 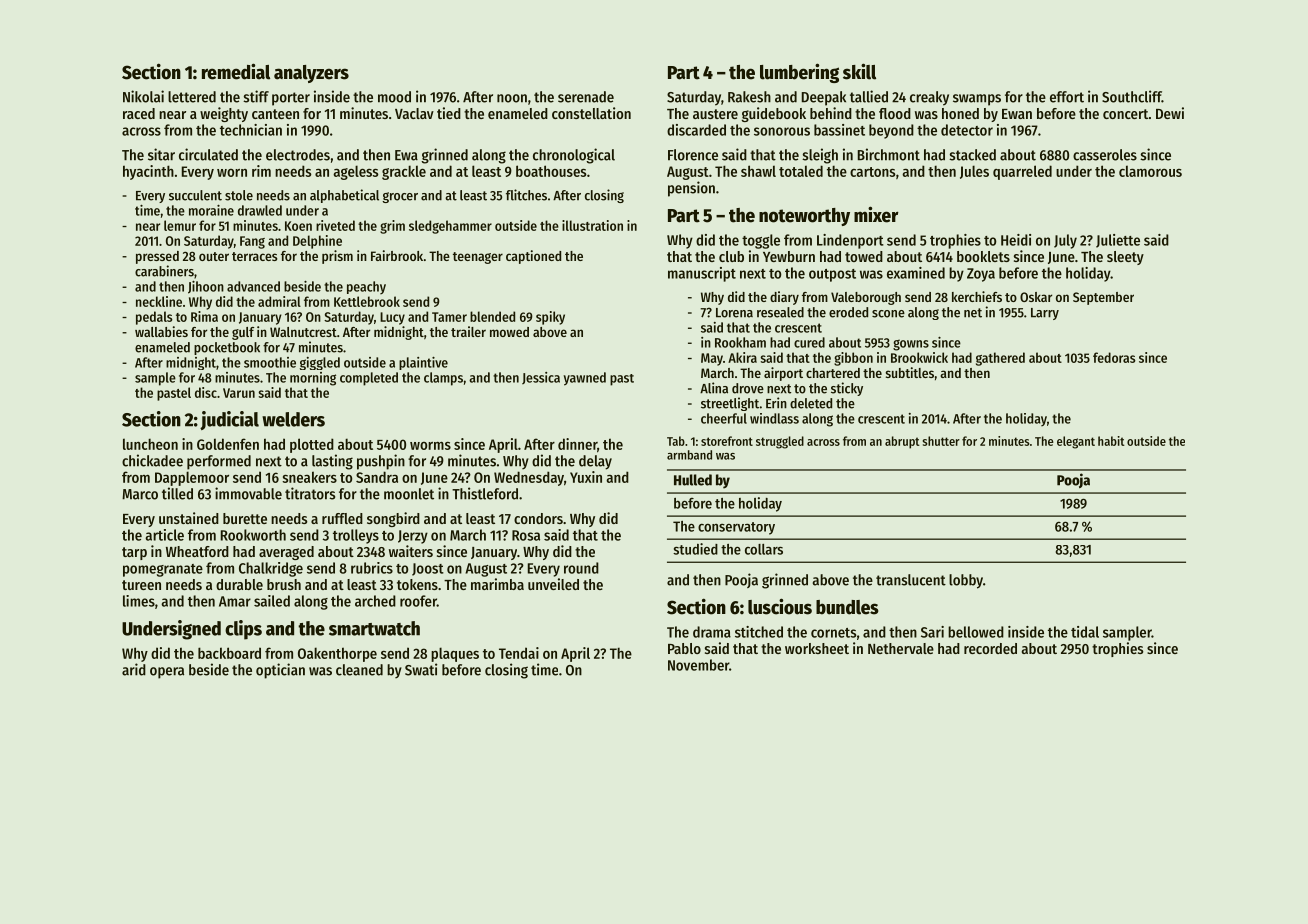 I want to click on Hulled, so click(x=693, y=480).
